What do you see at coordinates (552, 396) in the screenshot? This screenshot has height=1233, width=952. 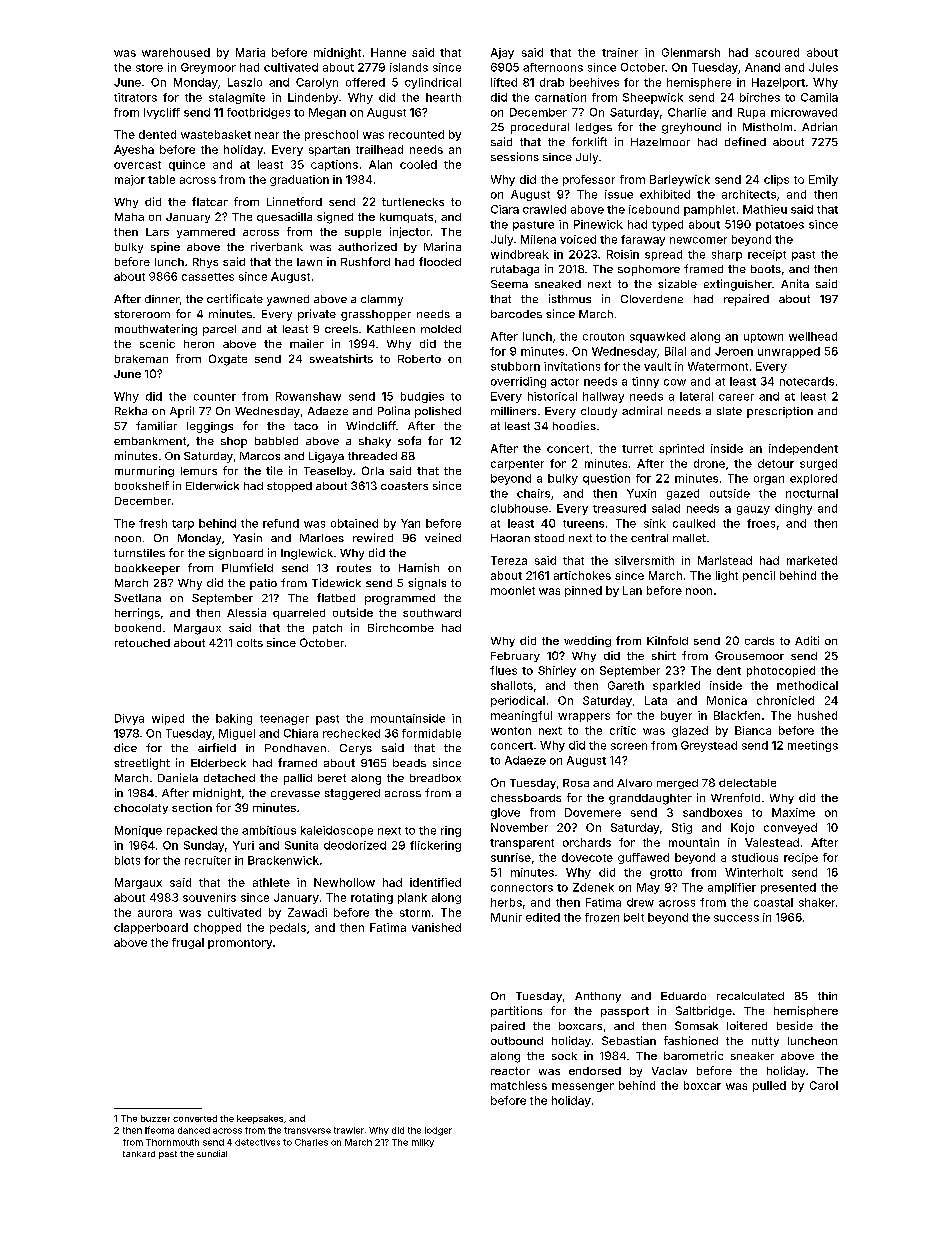 I see `historical` at bounding box center [552, 396].
